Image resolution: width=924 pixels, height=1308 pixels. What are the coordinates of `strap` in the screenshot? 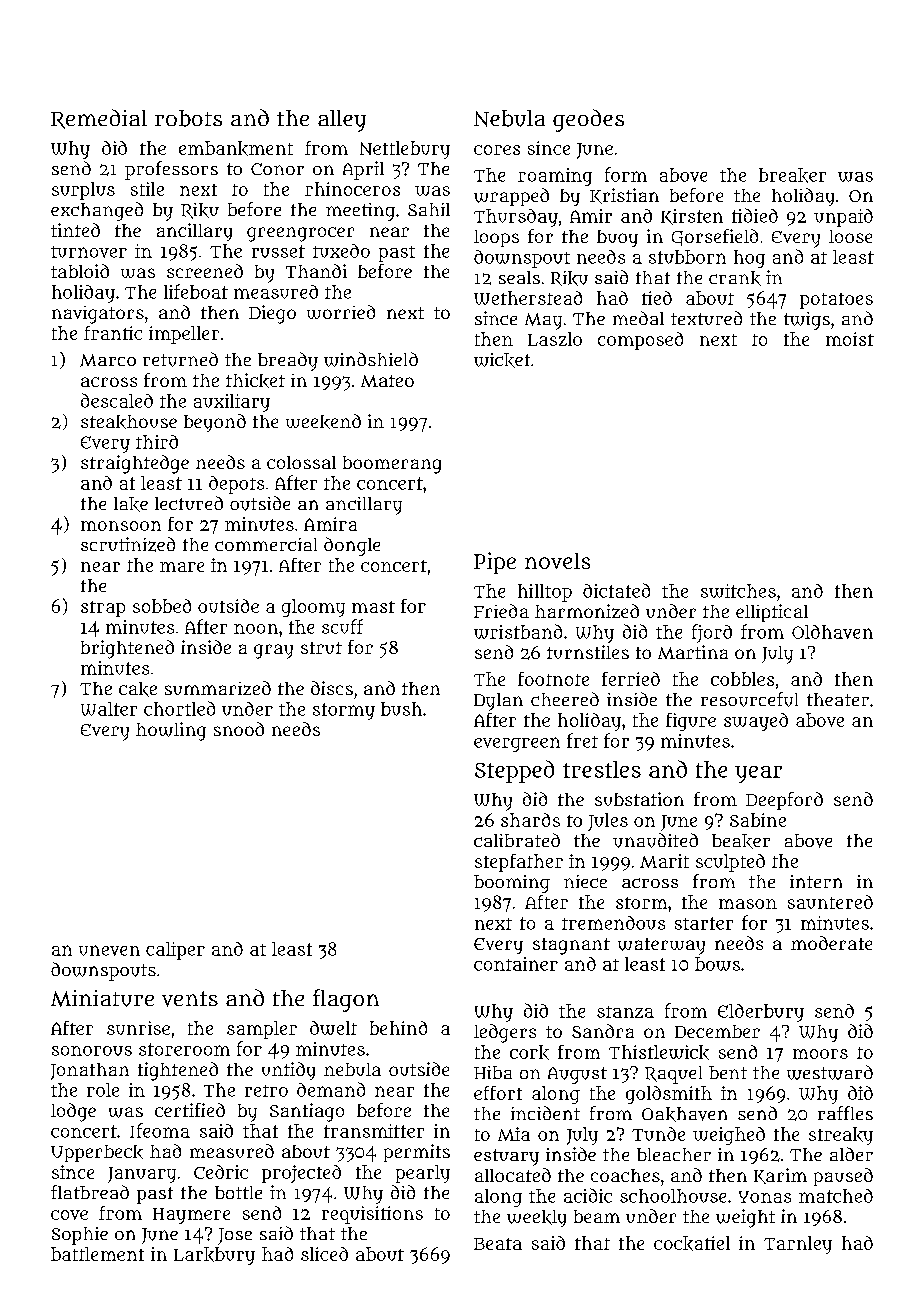 It's located at (103, 609).
